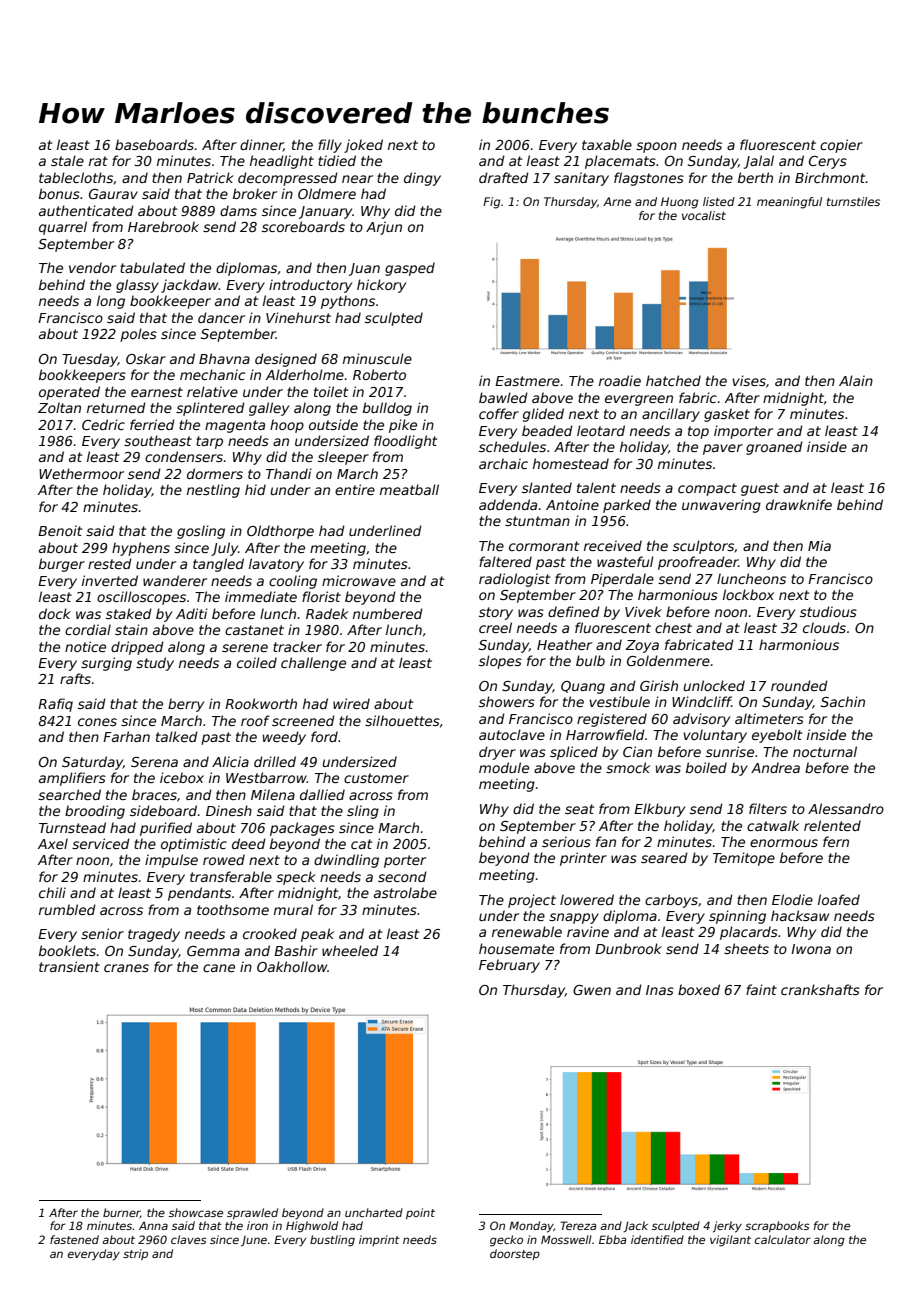 Image resolution: width=924 pixels, height=1308 pixels. What do you see at coordinates (841, 146) in the page?
I see `copier` at bounding box center [841, 146].
